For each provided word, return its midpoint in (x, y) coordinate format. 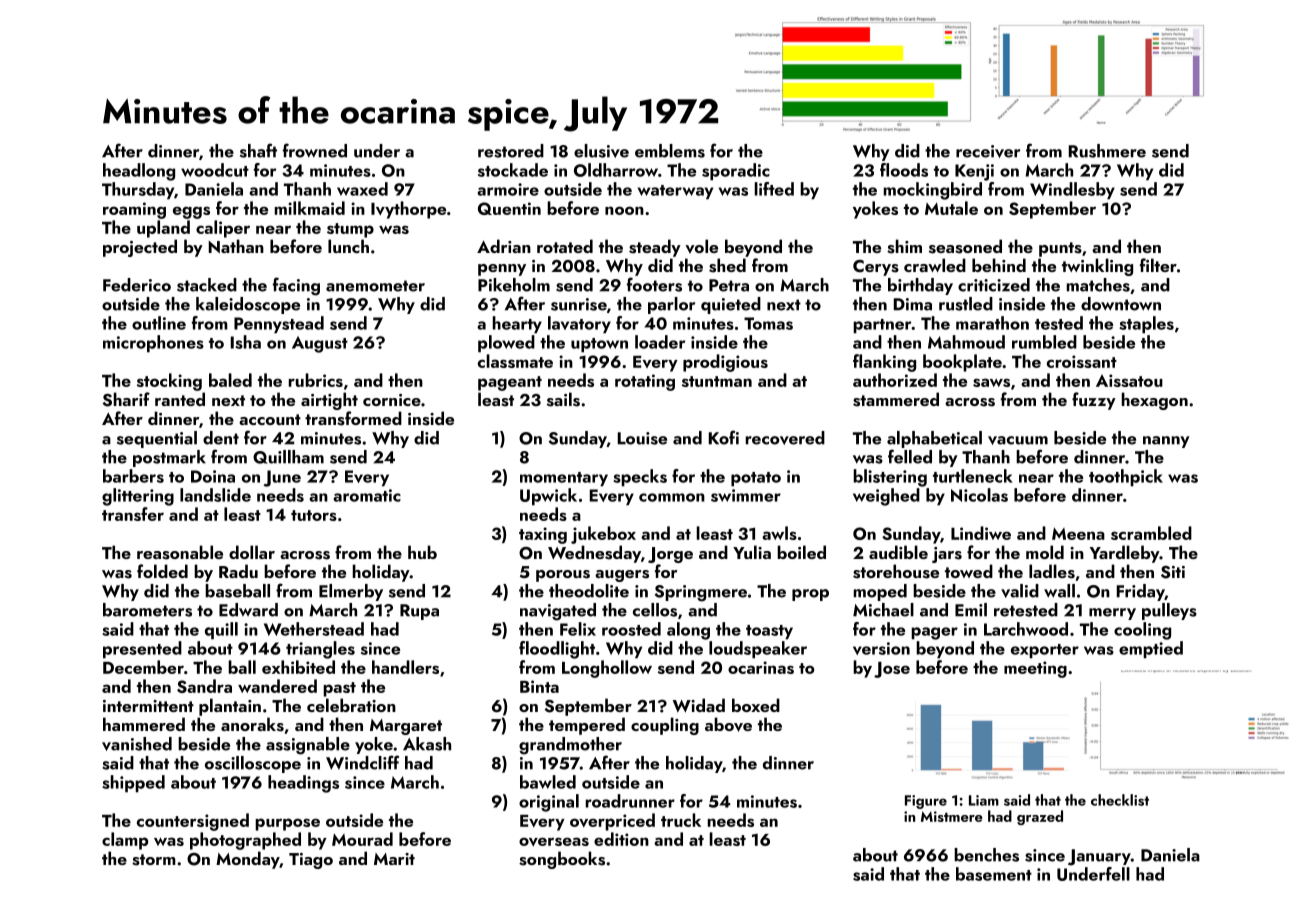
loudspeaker (758, 650)
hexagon (1155, 401)
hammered (144, 724)
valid (1020, 591)
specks (640, 478)
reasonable (180, 552)
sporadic (736, 172)
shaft (258, 150)
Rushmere (1107, 151)
